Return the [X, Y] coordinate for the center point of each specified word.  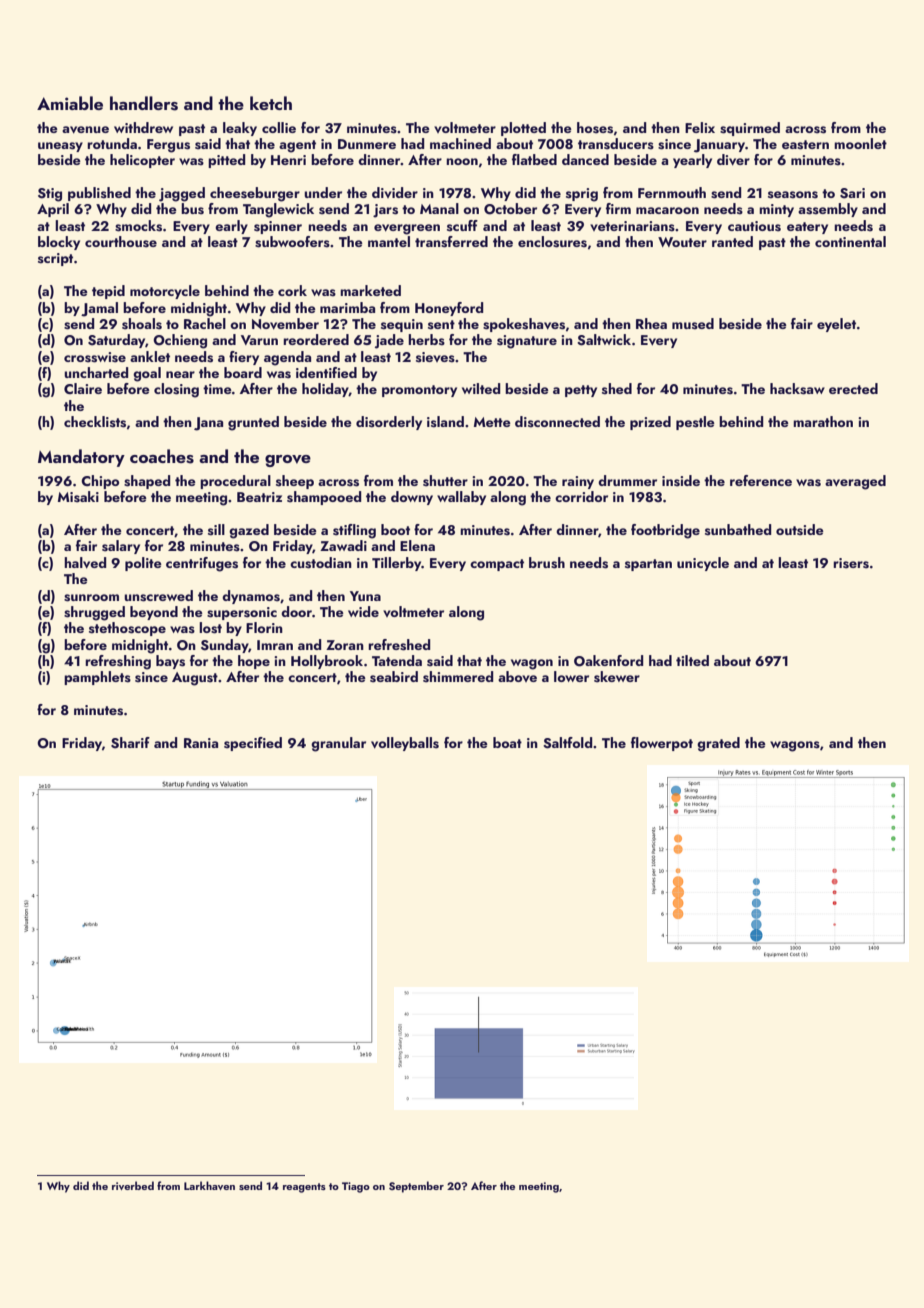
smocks [138, 226]
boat [507, 742]
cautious [754, 226]
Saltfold [568, 743]
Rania [201, 743]
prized [650, 423]
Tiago [356, 1187]
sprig [582, 195]
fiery [244, 358]
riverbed [133, 1185]
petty [581, 391]
